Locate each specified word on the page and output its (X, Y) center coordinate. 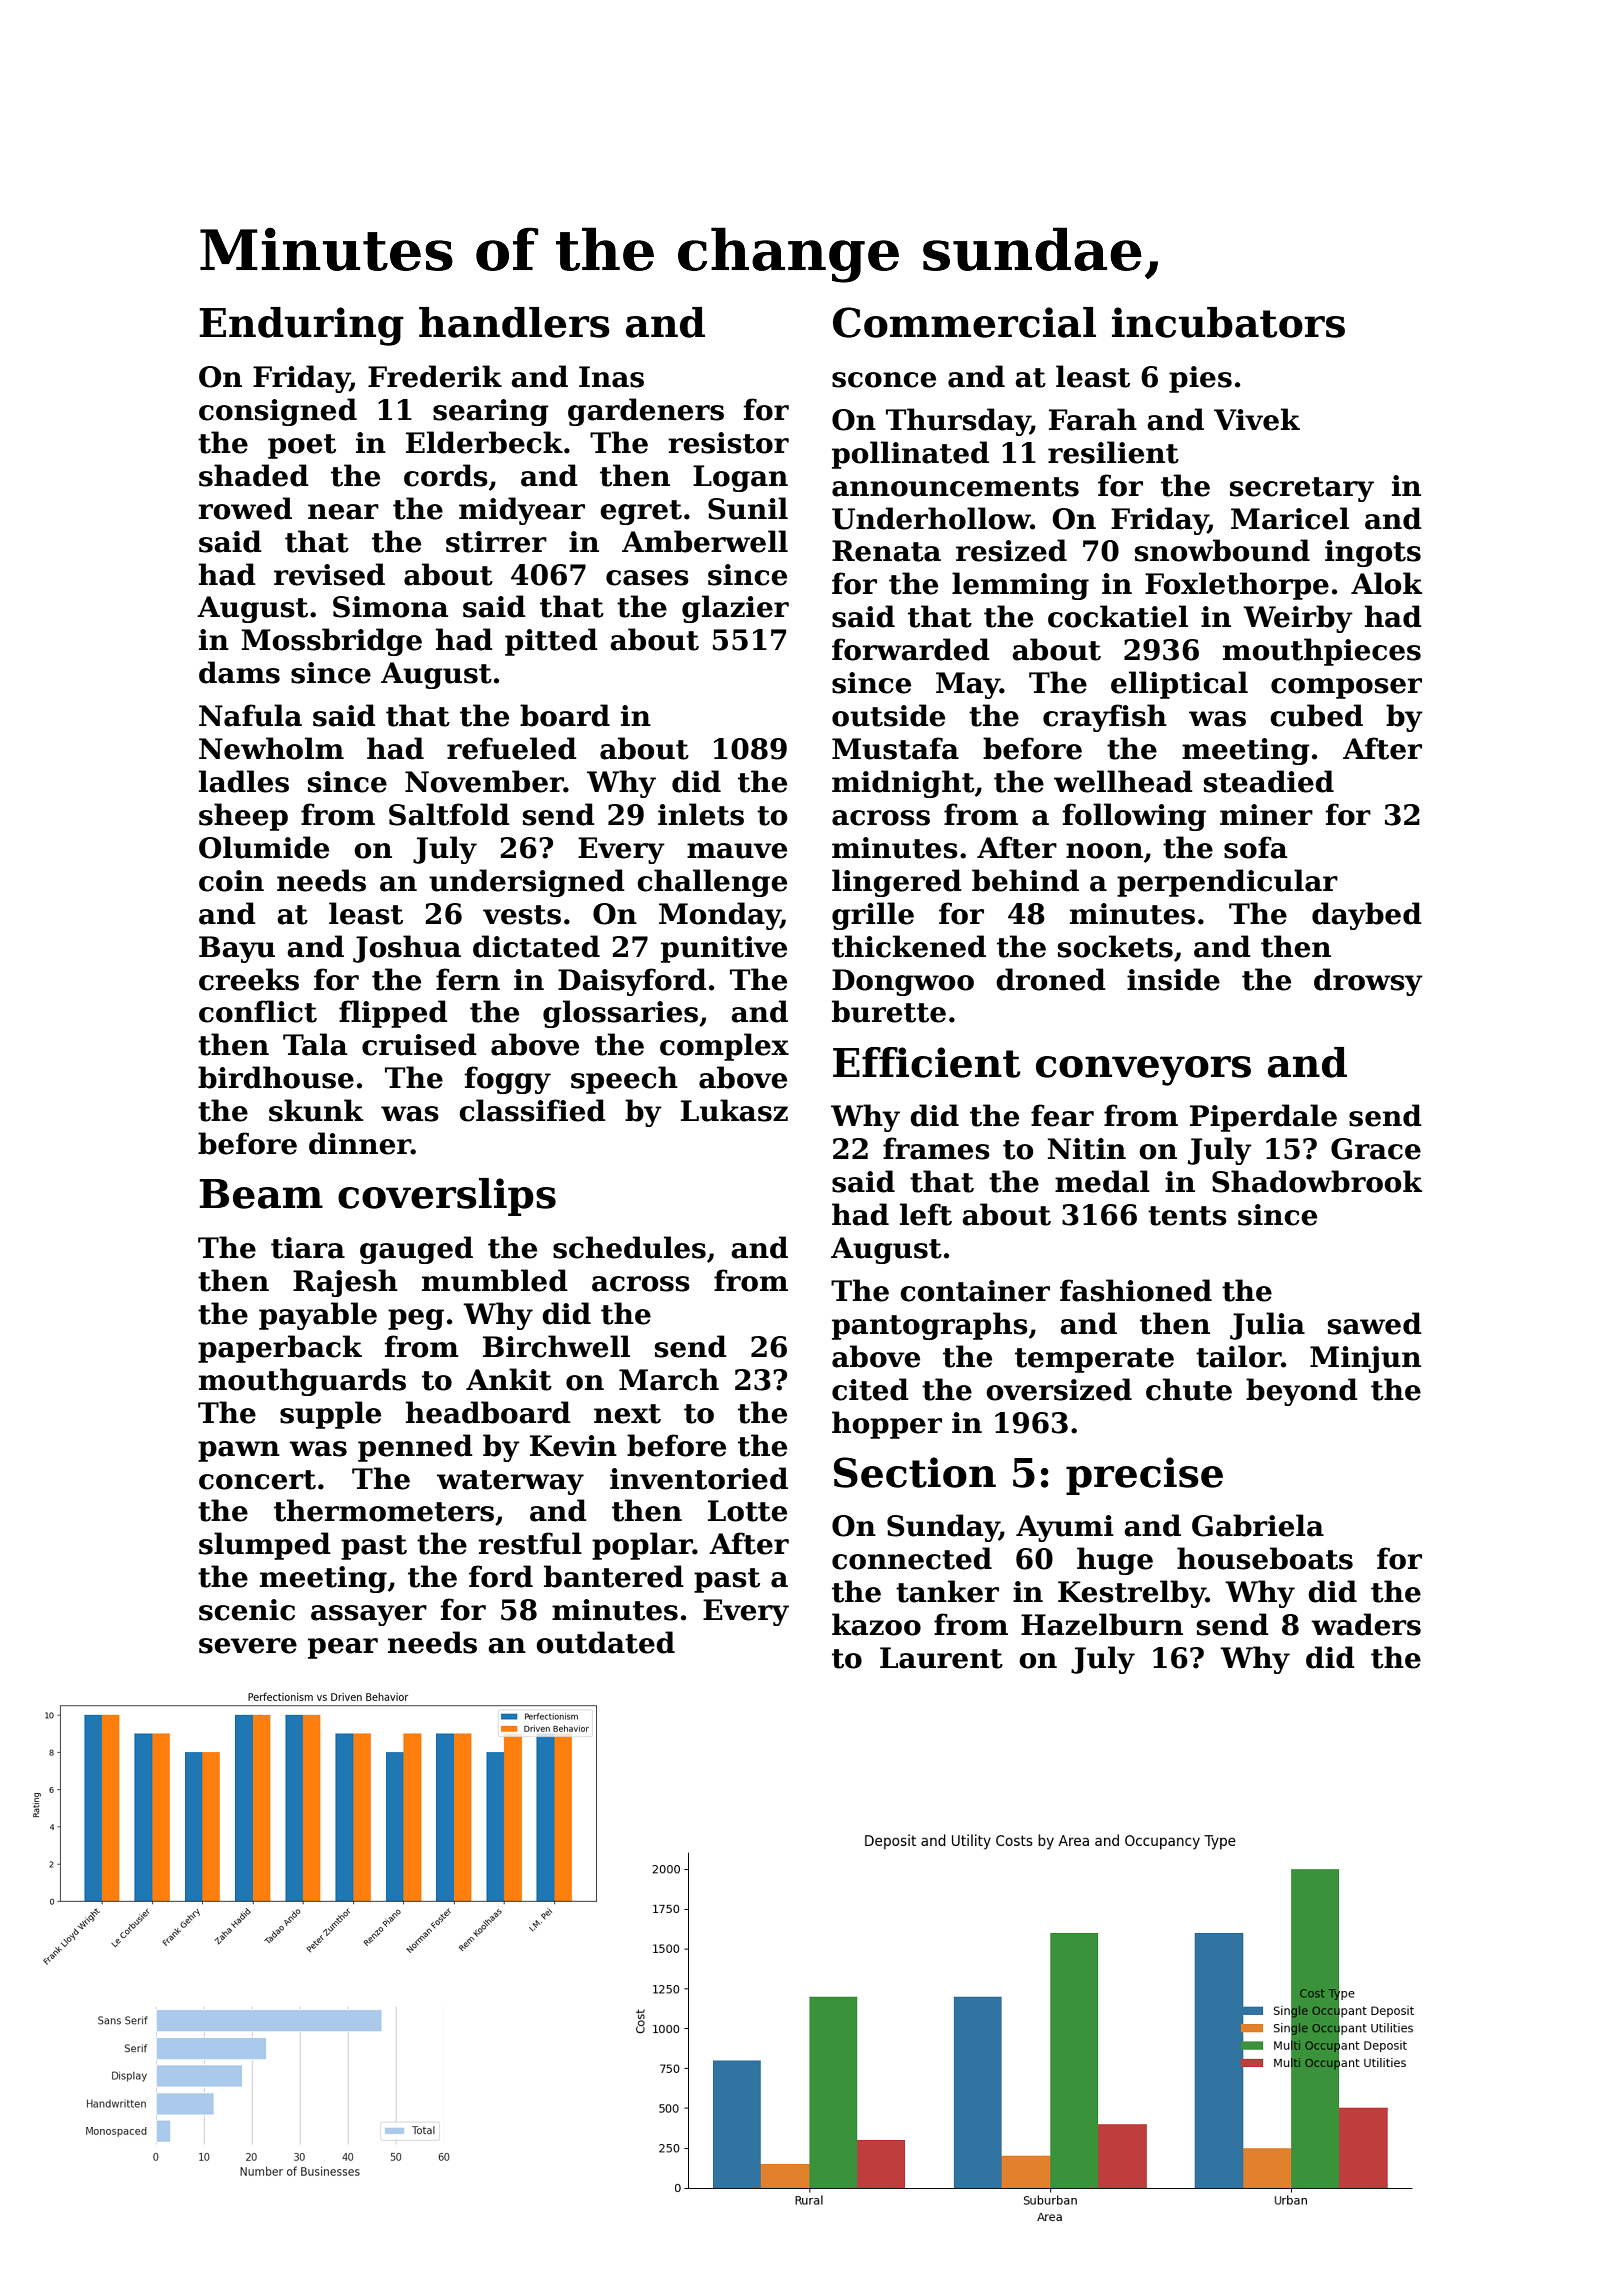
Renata (886, 551)
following (1134, 817)
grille (873, 916)
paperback (280, 1349)
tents (1187, 1216)
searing (491, 412)
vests (522, 915)
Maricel (1290, 518)
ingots (1373, 553)
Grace (1376, 1149)
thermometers (384, 1510)
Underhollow (931, 518)
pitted (551, 642)
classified (532, 1110)
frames (936, 1148)
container (975, 1291)
